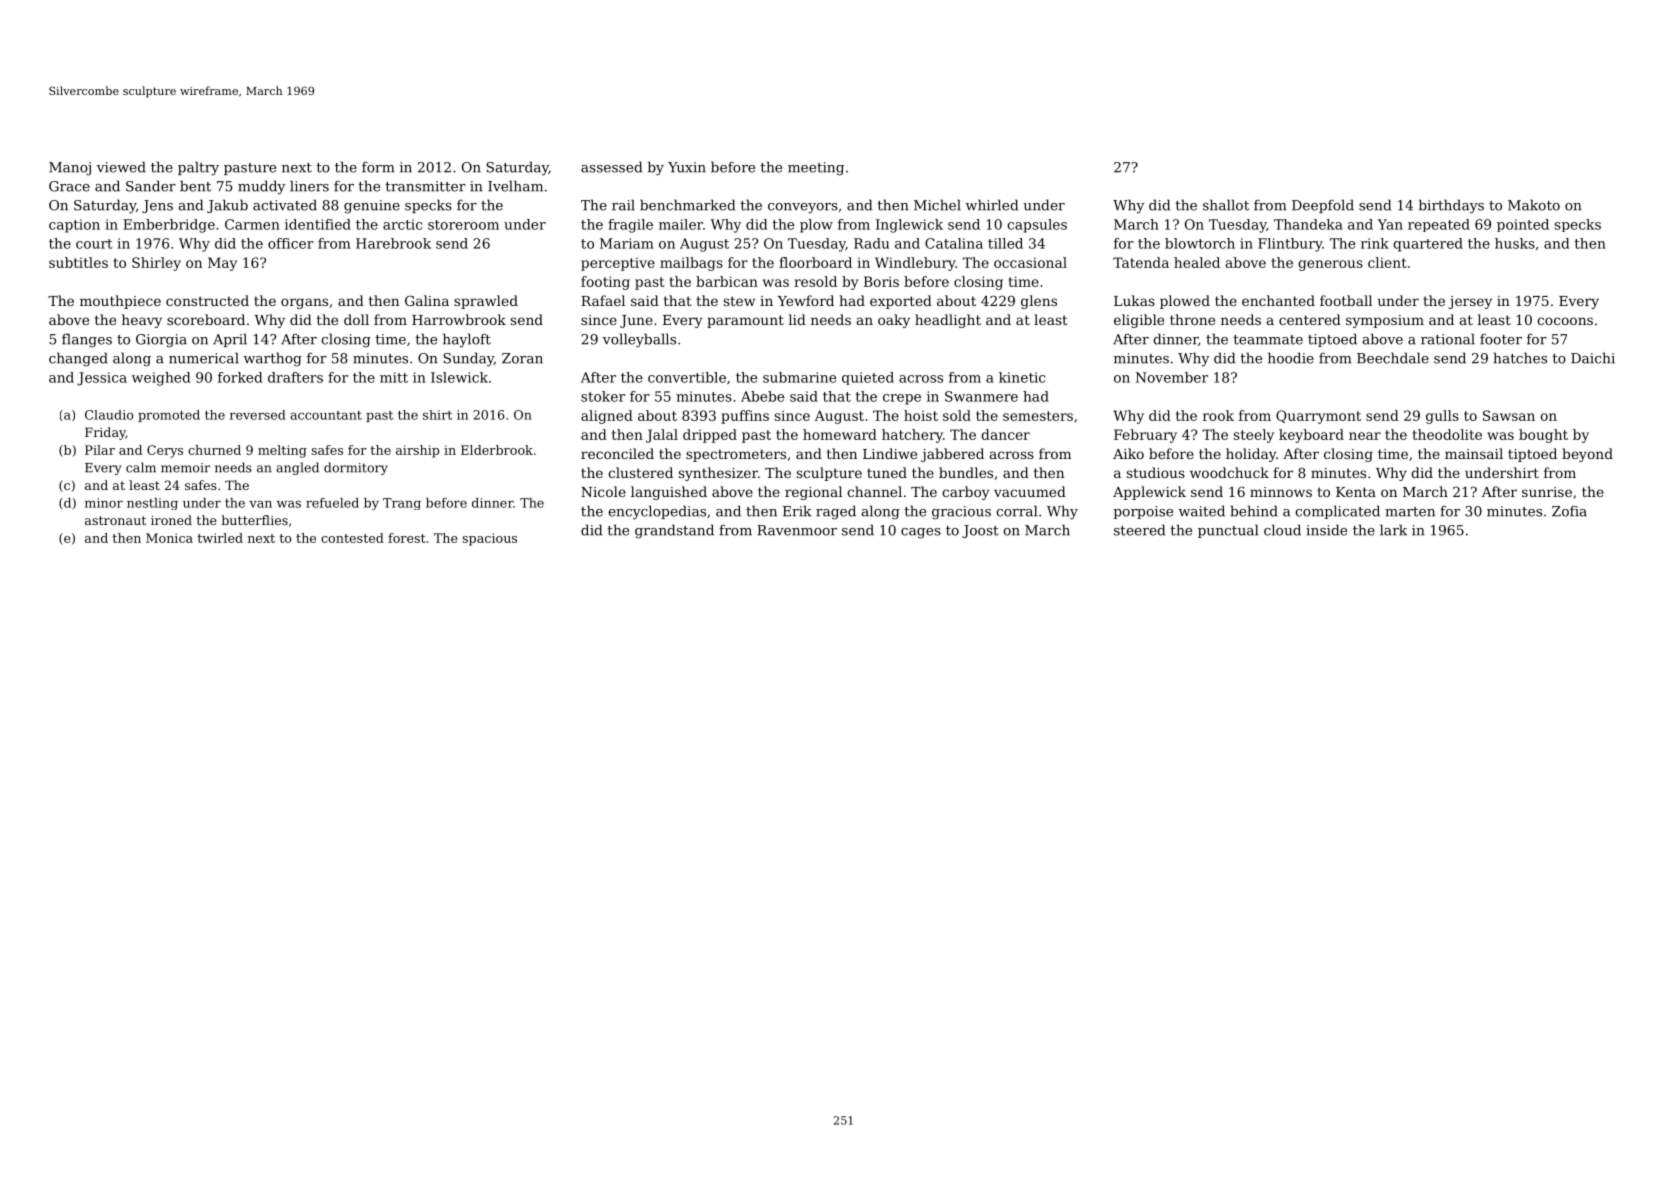 This screenshot has width=1666, height=1178. I want to click on floorboard, so click(815, 262).
